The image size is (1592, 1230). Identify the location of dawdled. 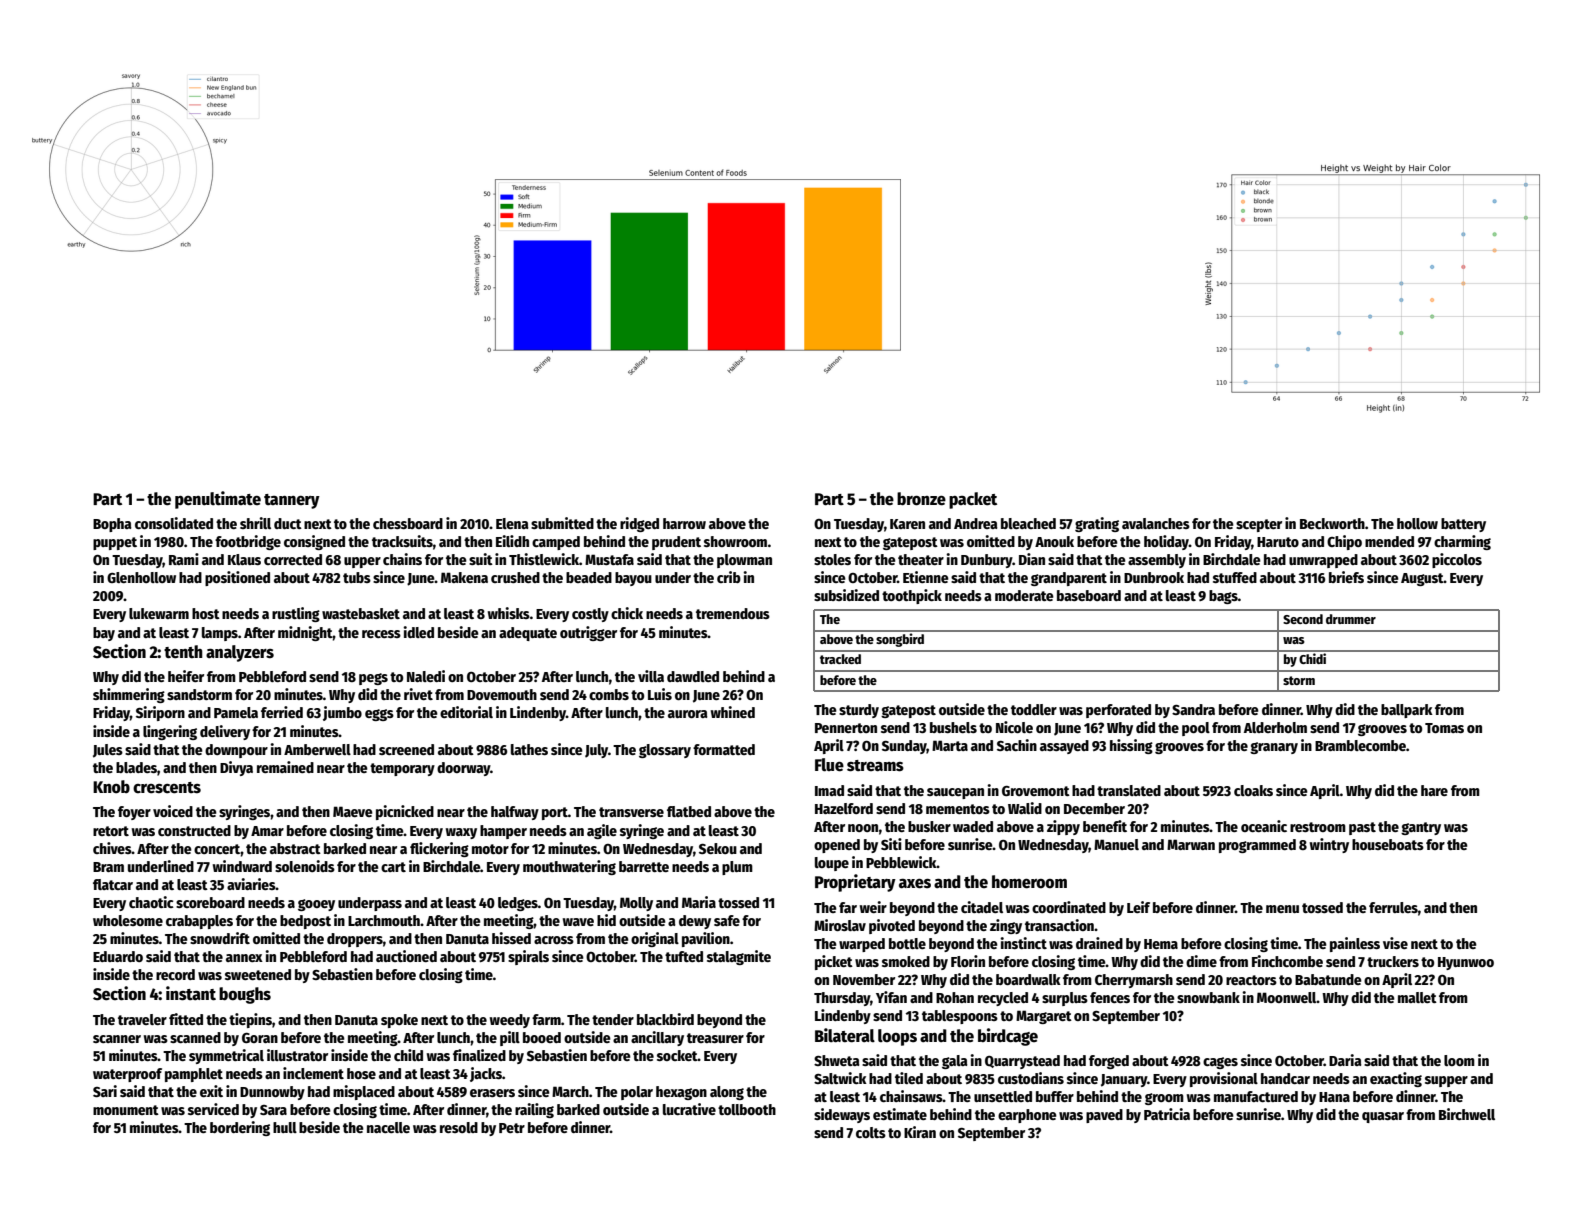
(693, 676).
